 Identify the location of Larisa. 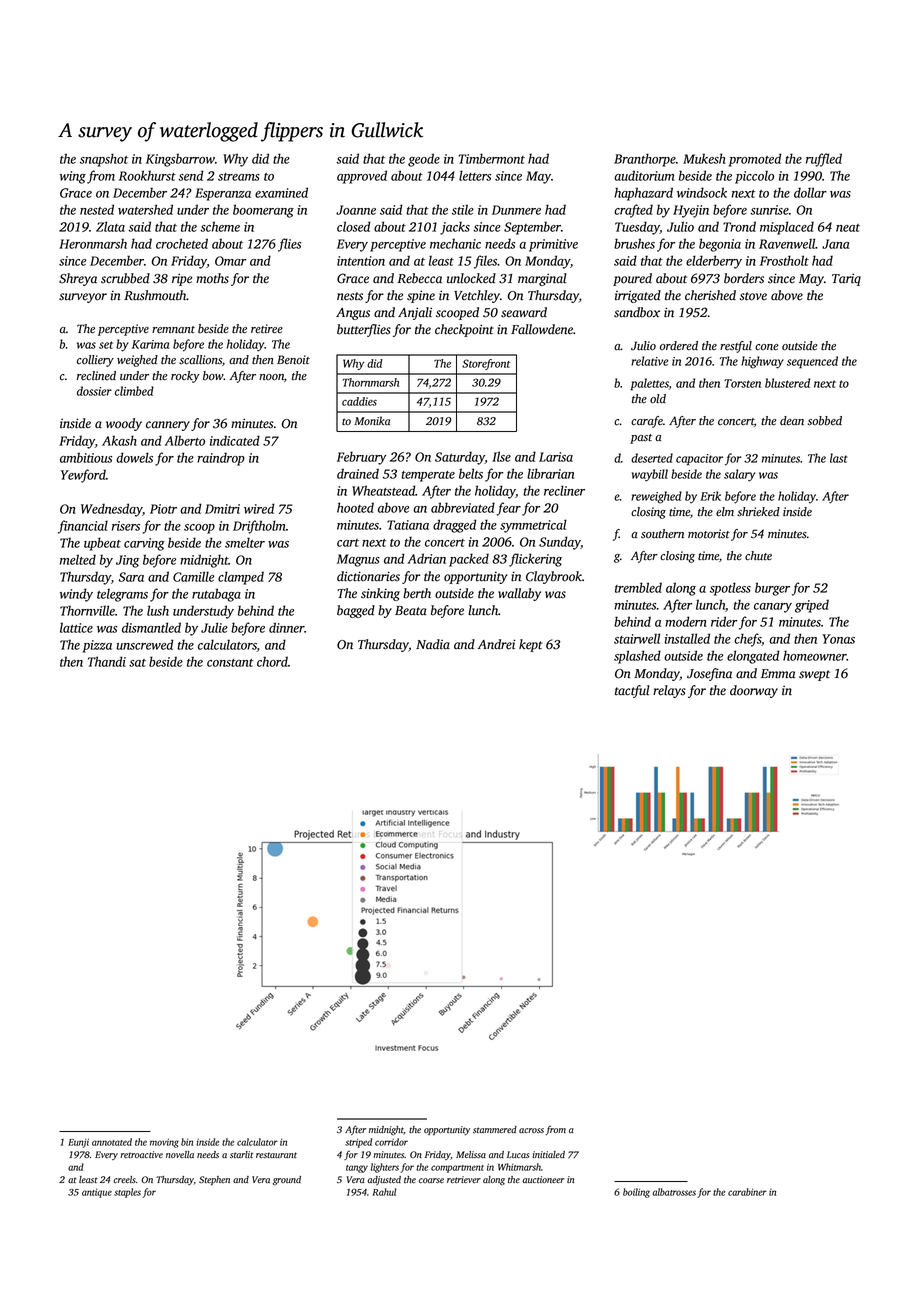
(556, 457).
